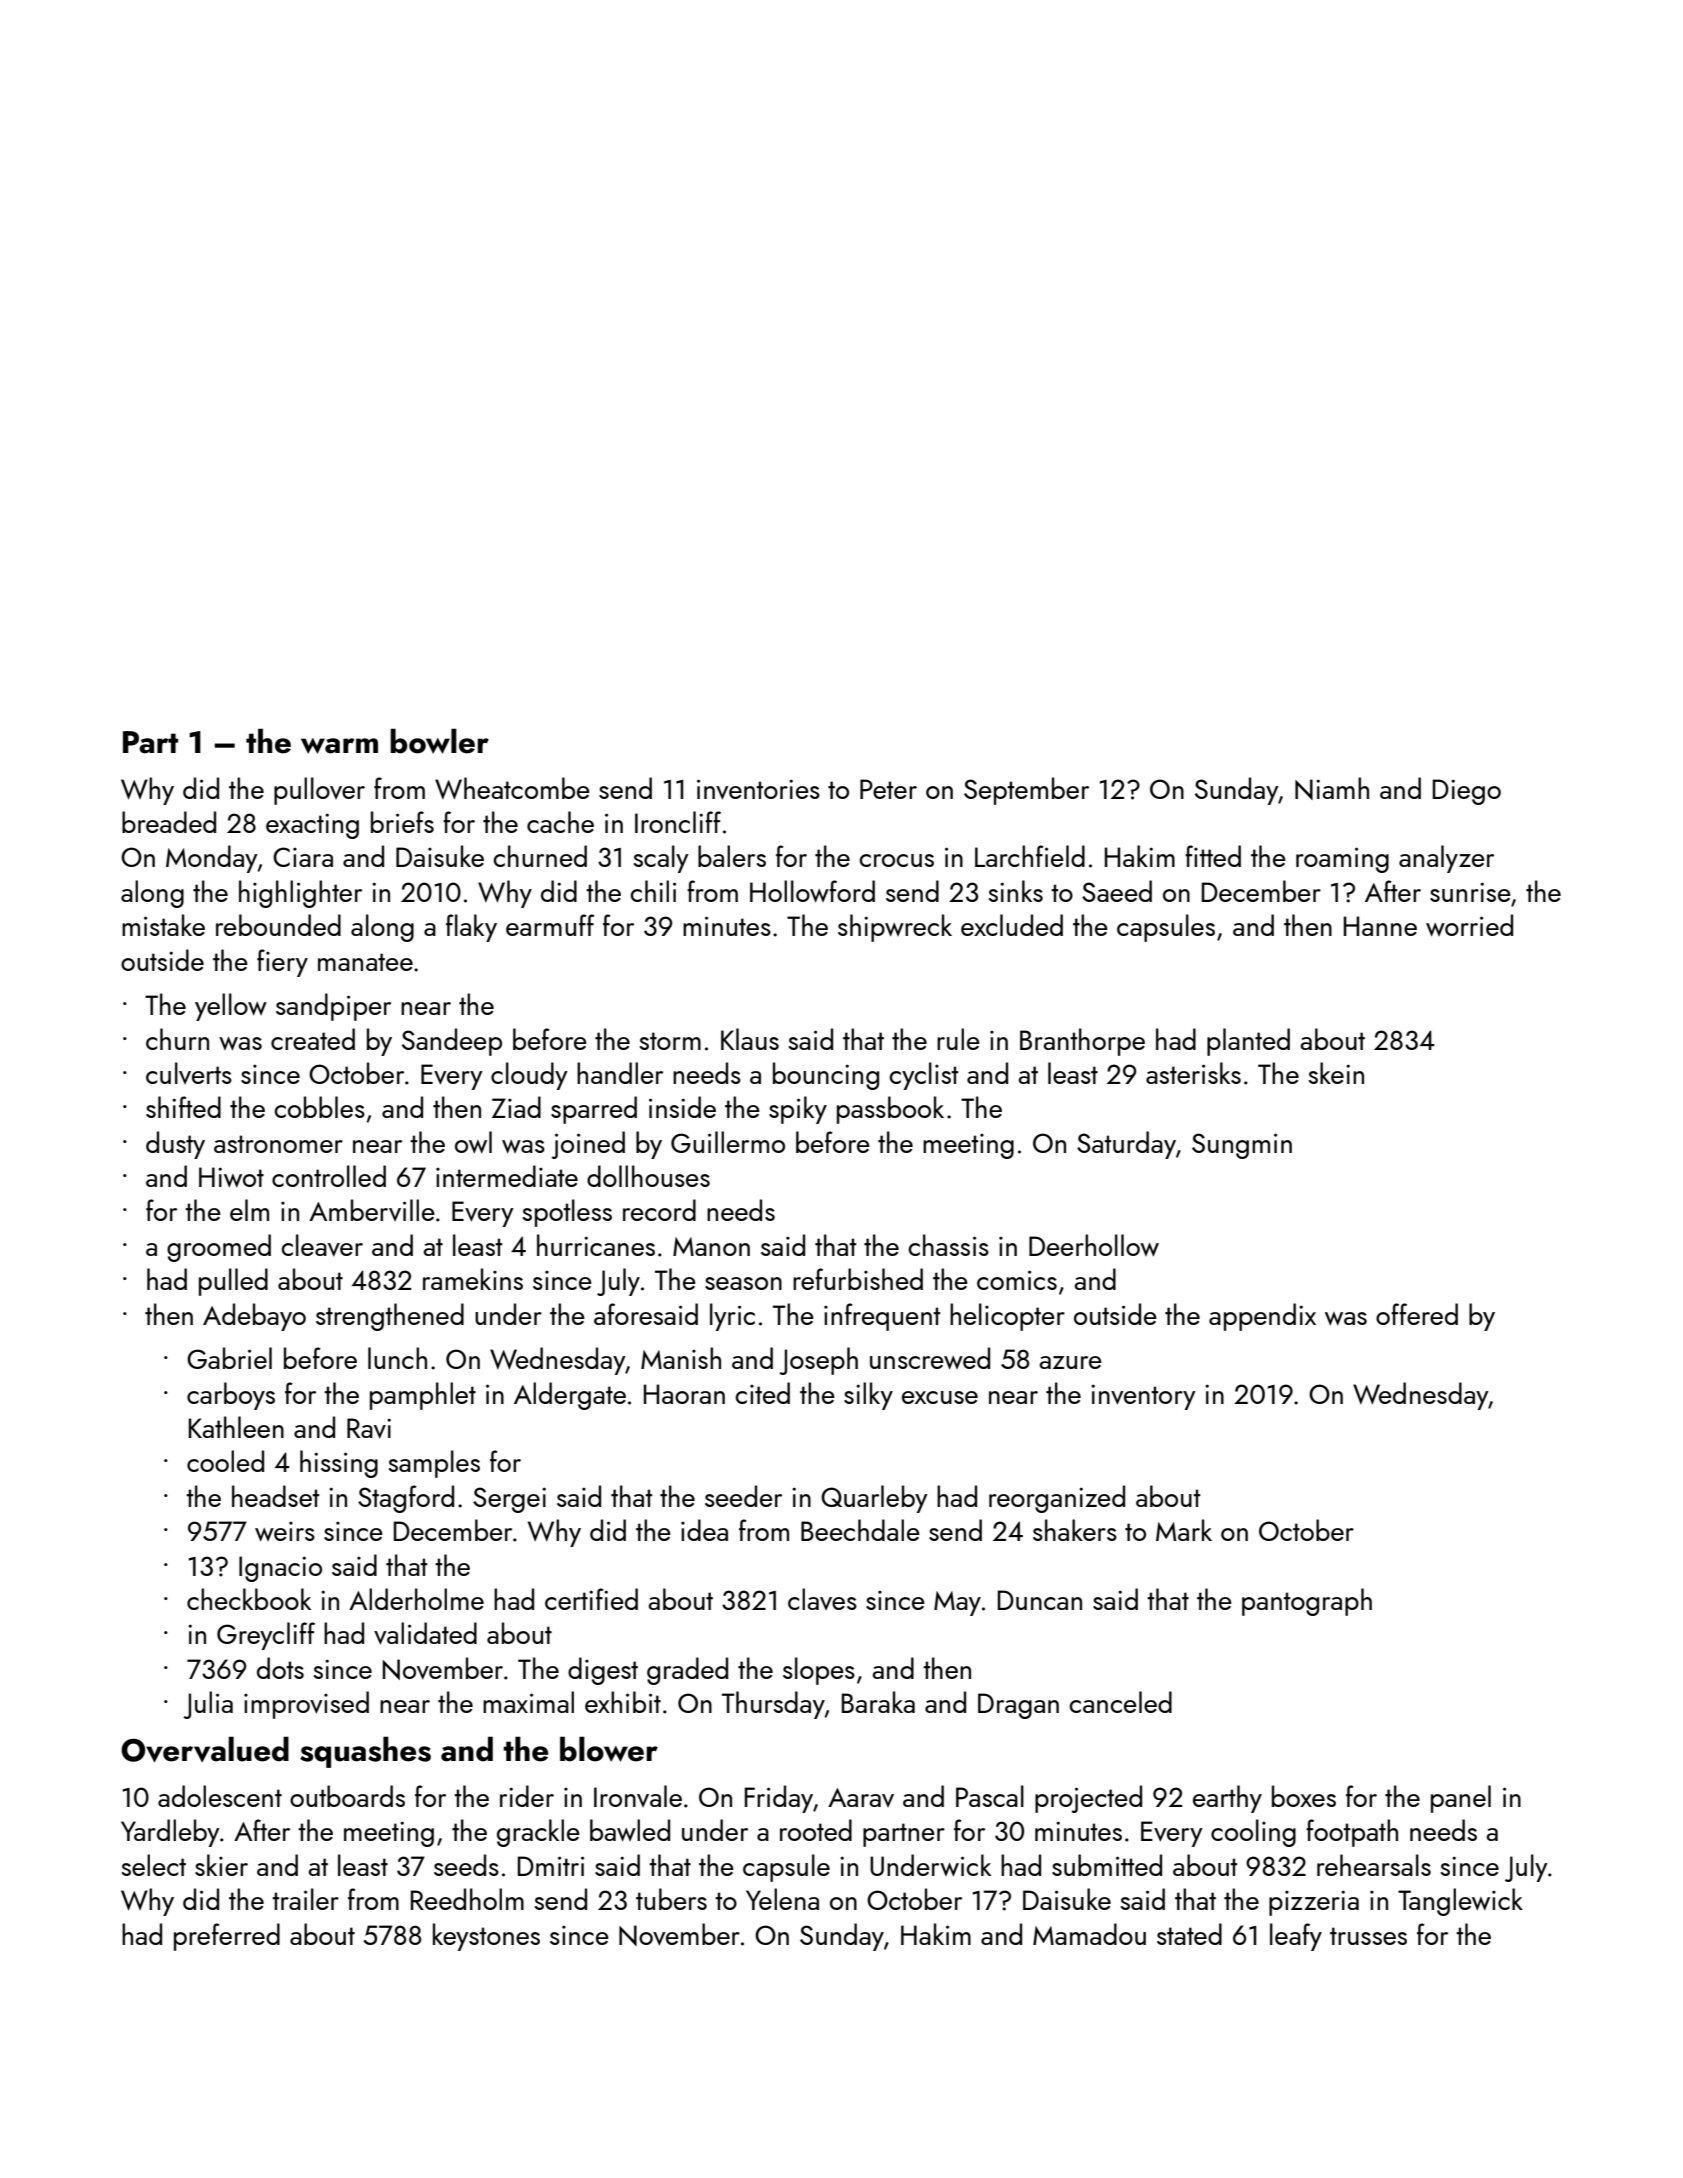  What do you see at coordinates (406, 1499) in the page?
I see `Stagford` at bounding box center [406, 1499].
